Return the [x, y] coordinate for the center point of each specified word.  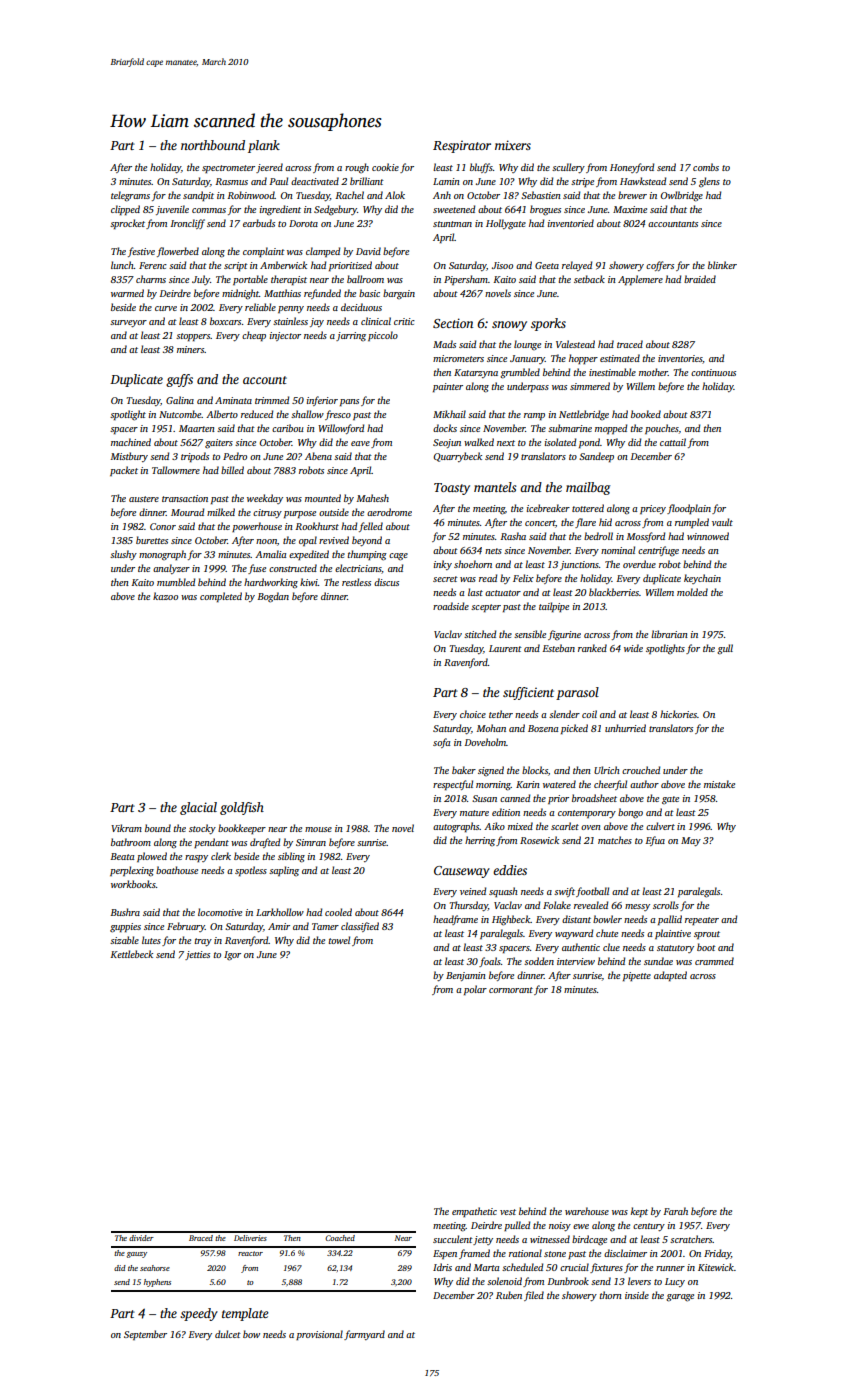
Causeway [462, 872]
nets [493, 551]
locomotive [220, 912]
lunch [122, 265]
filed [534, 1296]
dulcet [228, 1334]
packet [124, 471]
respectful [453, 785]
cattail [673, 442]
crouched [641, 770]
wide [633, 648]
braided [700, 279]
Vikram [126, 828]
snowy [509, 326]
